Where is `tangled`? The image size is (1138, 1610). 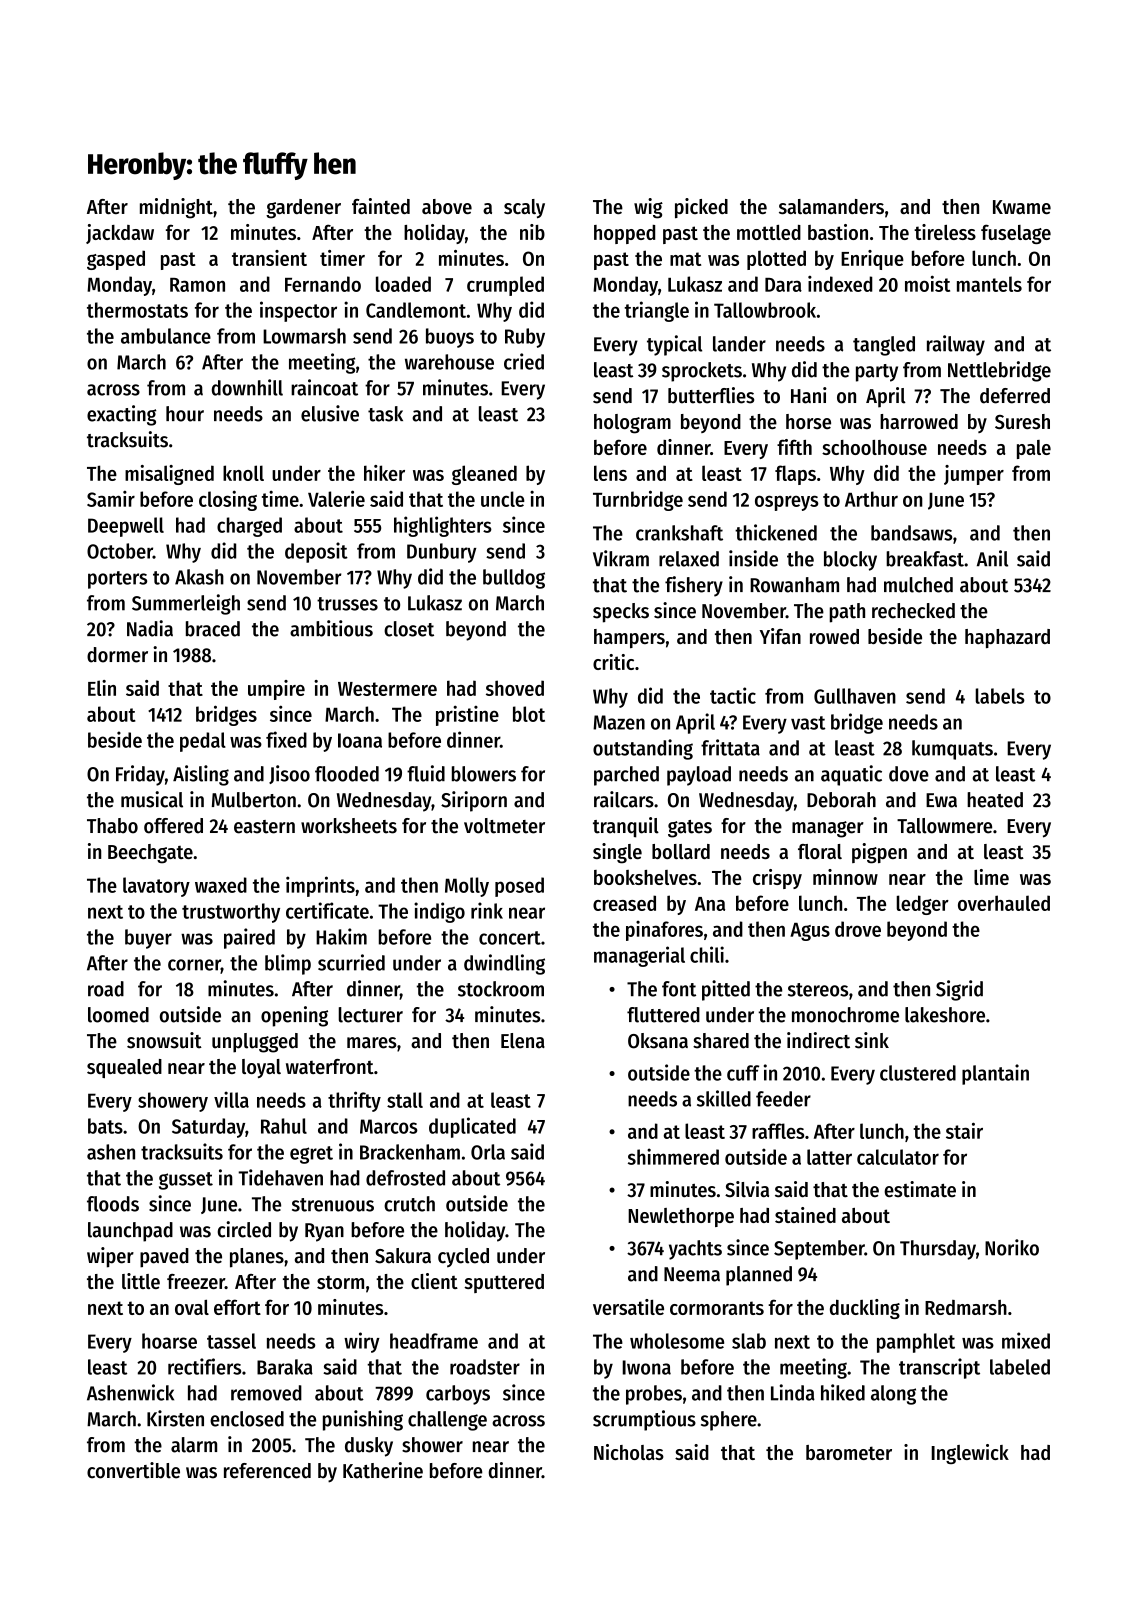 tangled is located at coordinates (884, 346).
